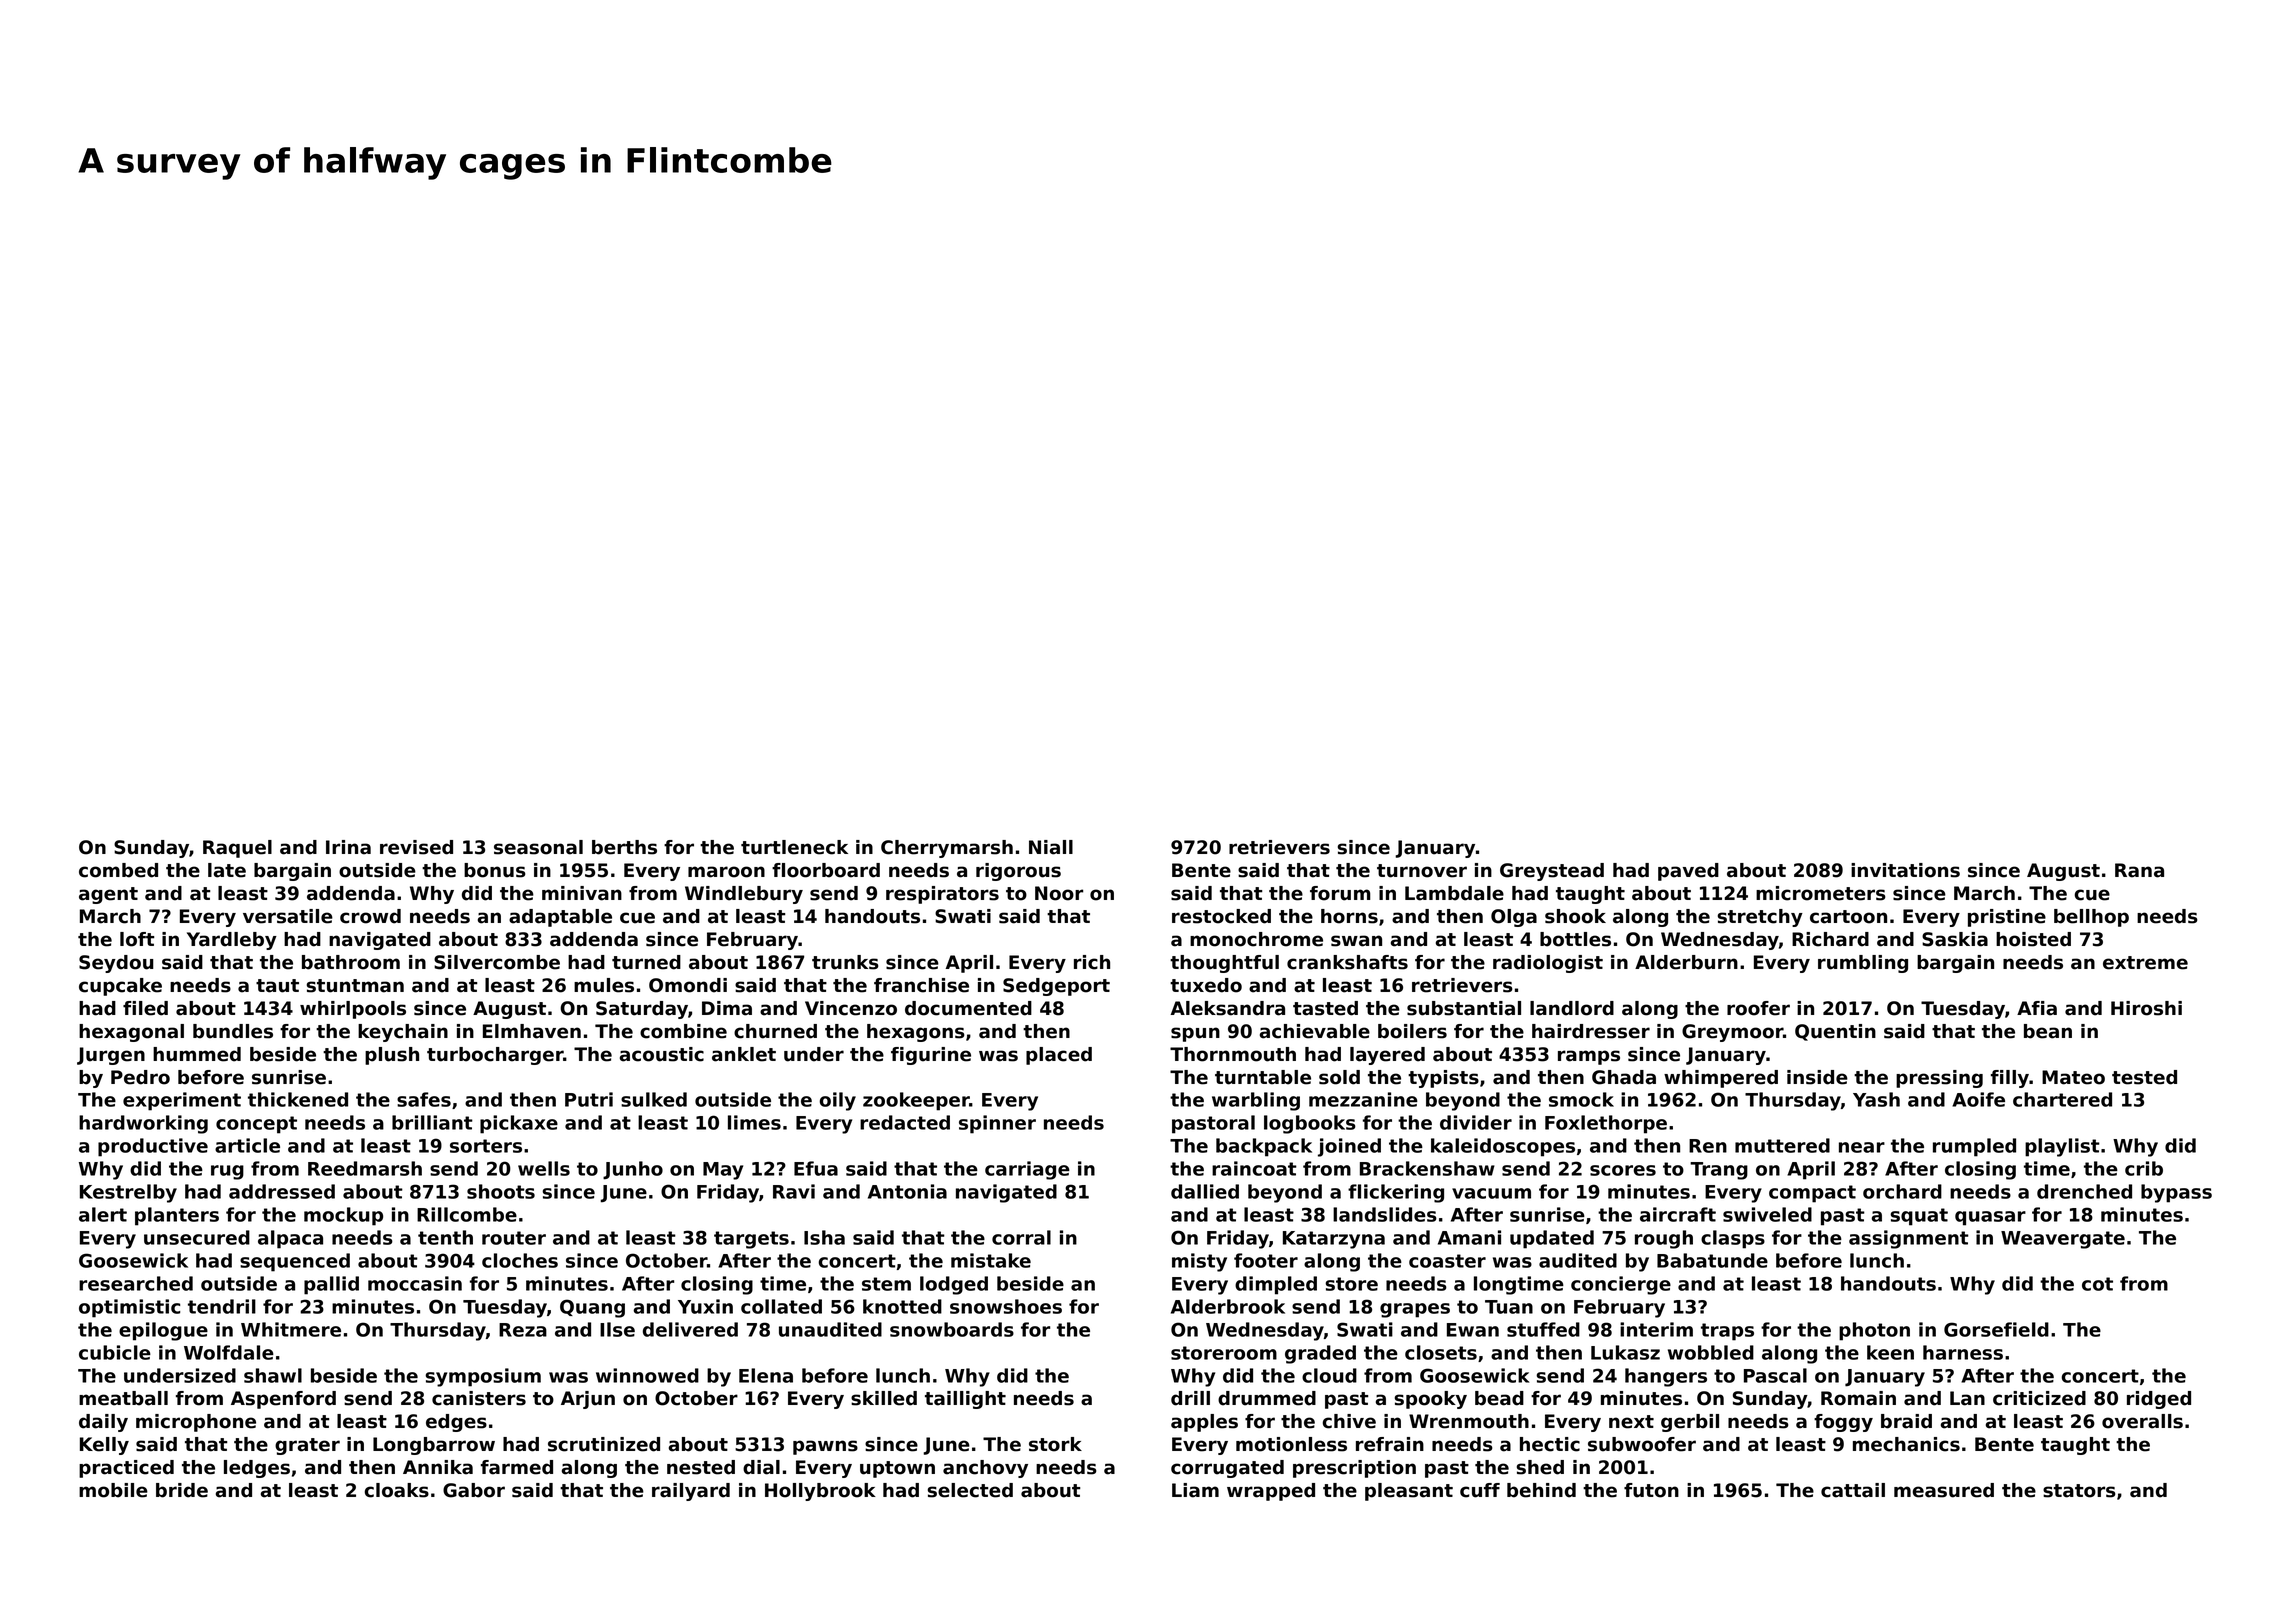 This page has height=1620, width=2292. Describe the element at coordinates (1276, 1285) in the page. I see `dimpled` at that location.
